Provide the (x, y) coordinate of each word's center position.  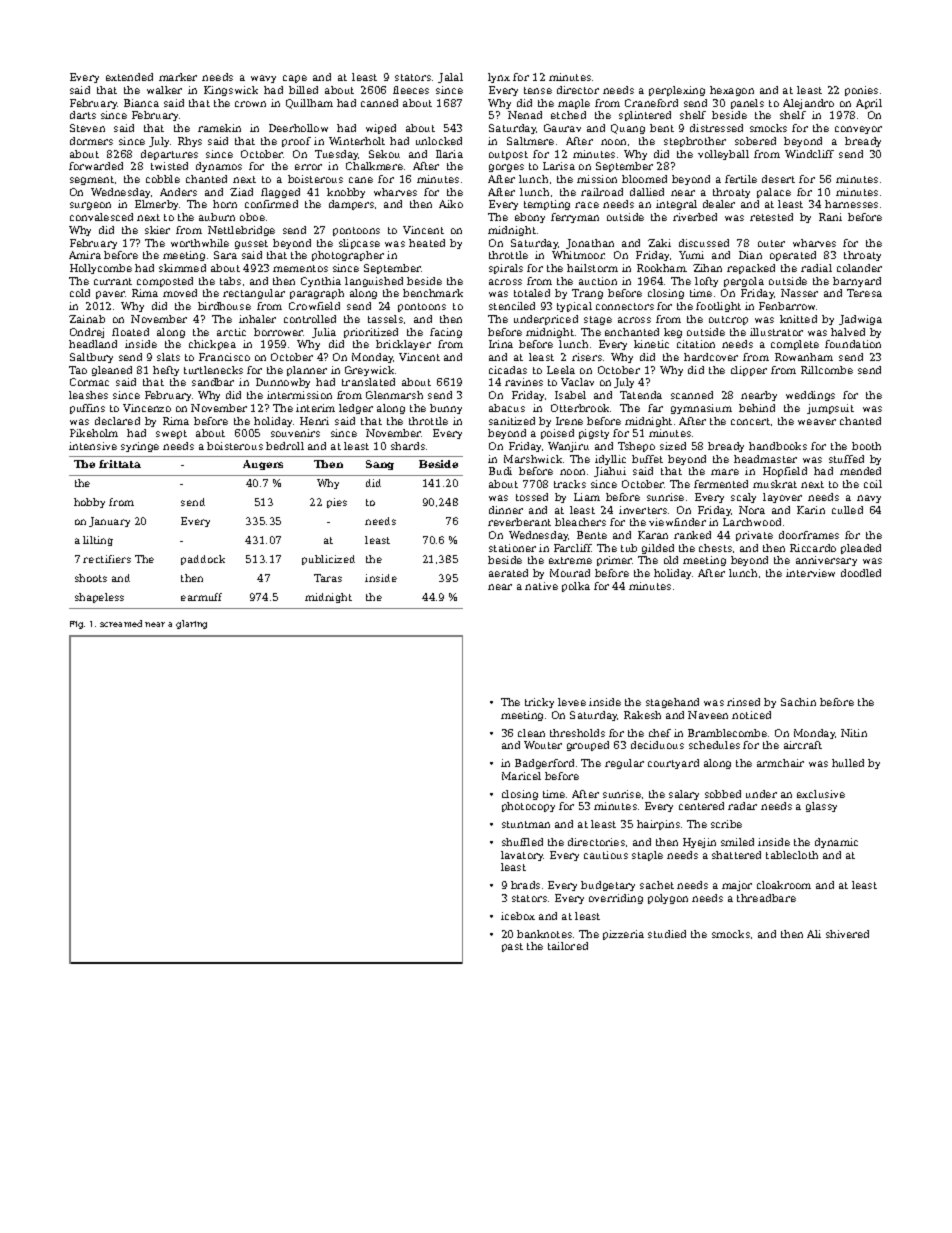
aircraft (803, 745)
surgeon (90, 206)
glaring (191, 624)
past (512, 947)
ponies (861, 91)
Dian (750, 255)
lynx (499, 78)
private (754, 536)
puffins (87, 409)
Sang (380, 465)
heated (427, 243)
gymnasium (701, 409)
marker (178, 77)
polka (576, 587)
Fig (76, 625)
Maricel (521, 776)
